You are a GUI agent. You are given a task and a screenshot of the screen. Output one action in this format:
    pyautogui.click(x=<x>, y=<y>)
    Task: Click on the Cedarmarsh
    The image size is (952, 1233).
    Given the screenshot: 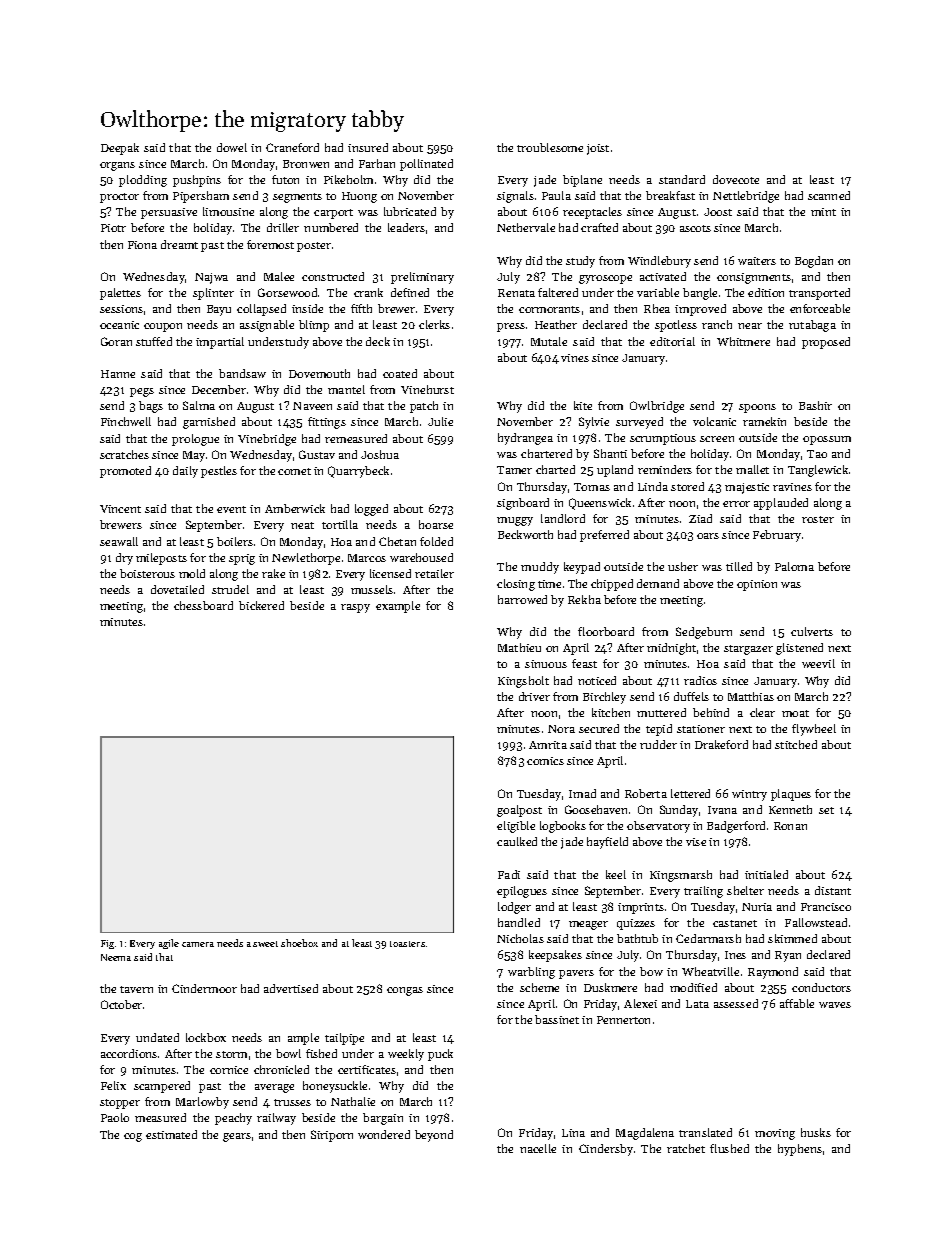 What is the action you would take?
    pyautogui.click(x=708, y=938)
